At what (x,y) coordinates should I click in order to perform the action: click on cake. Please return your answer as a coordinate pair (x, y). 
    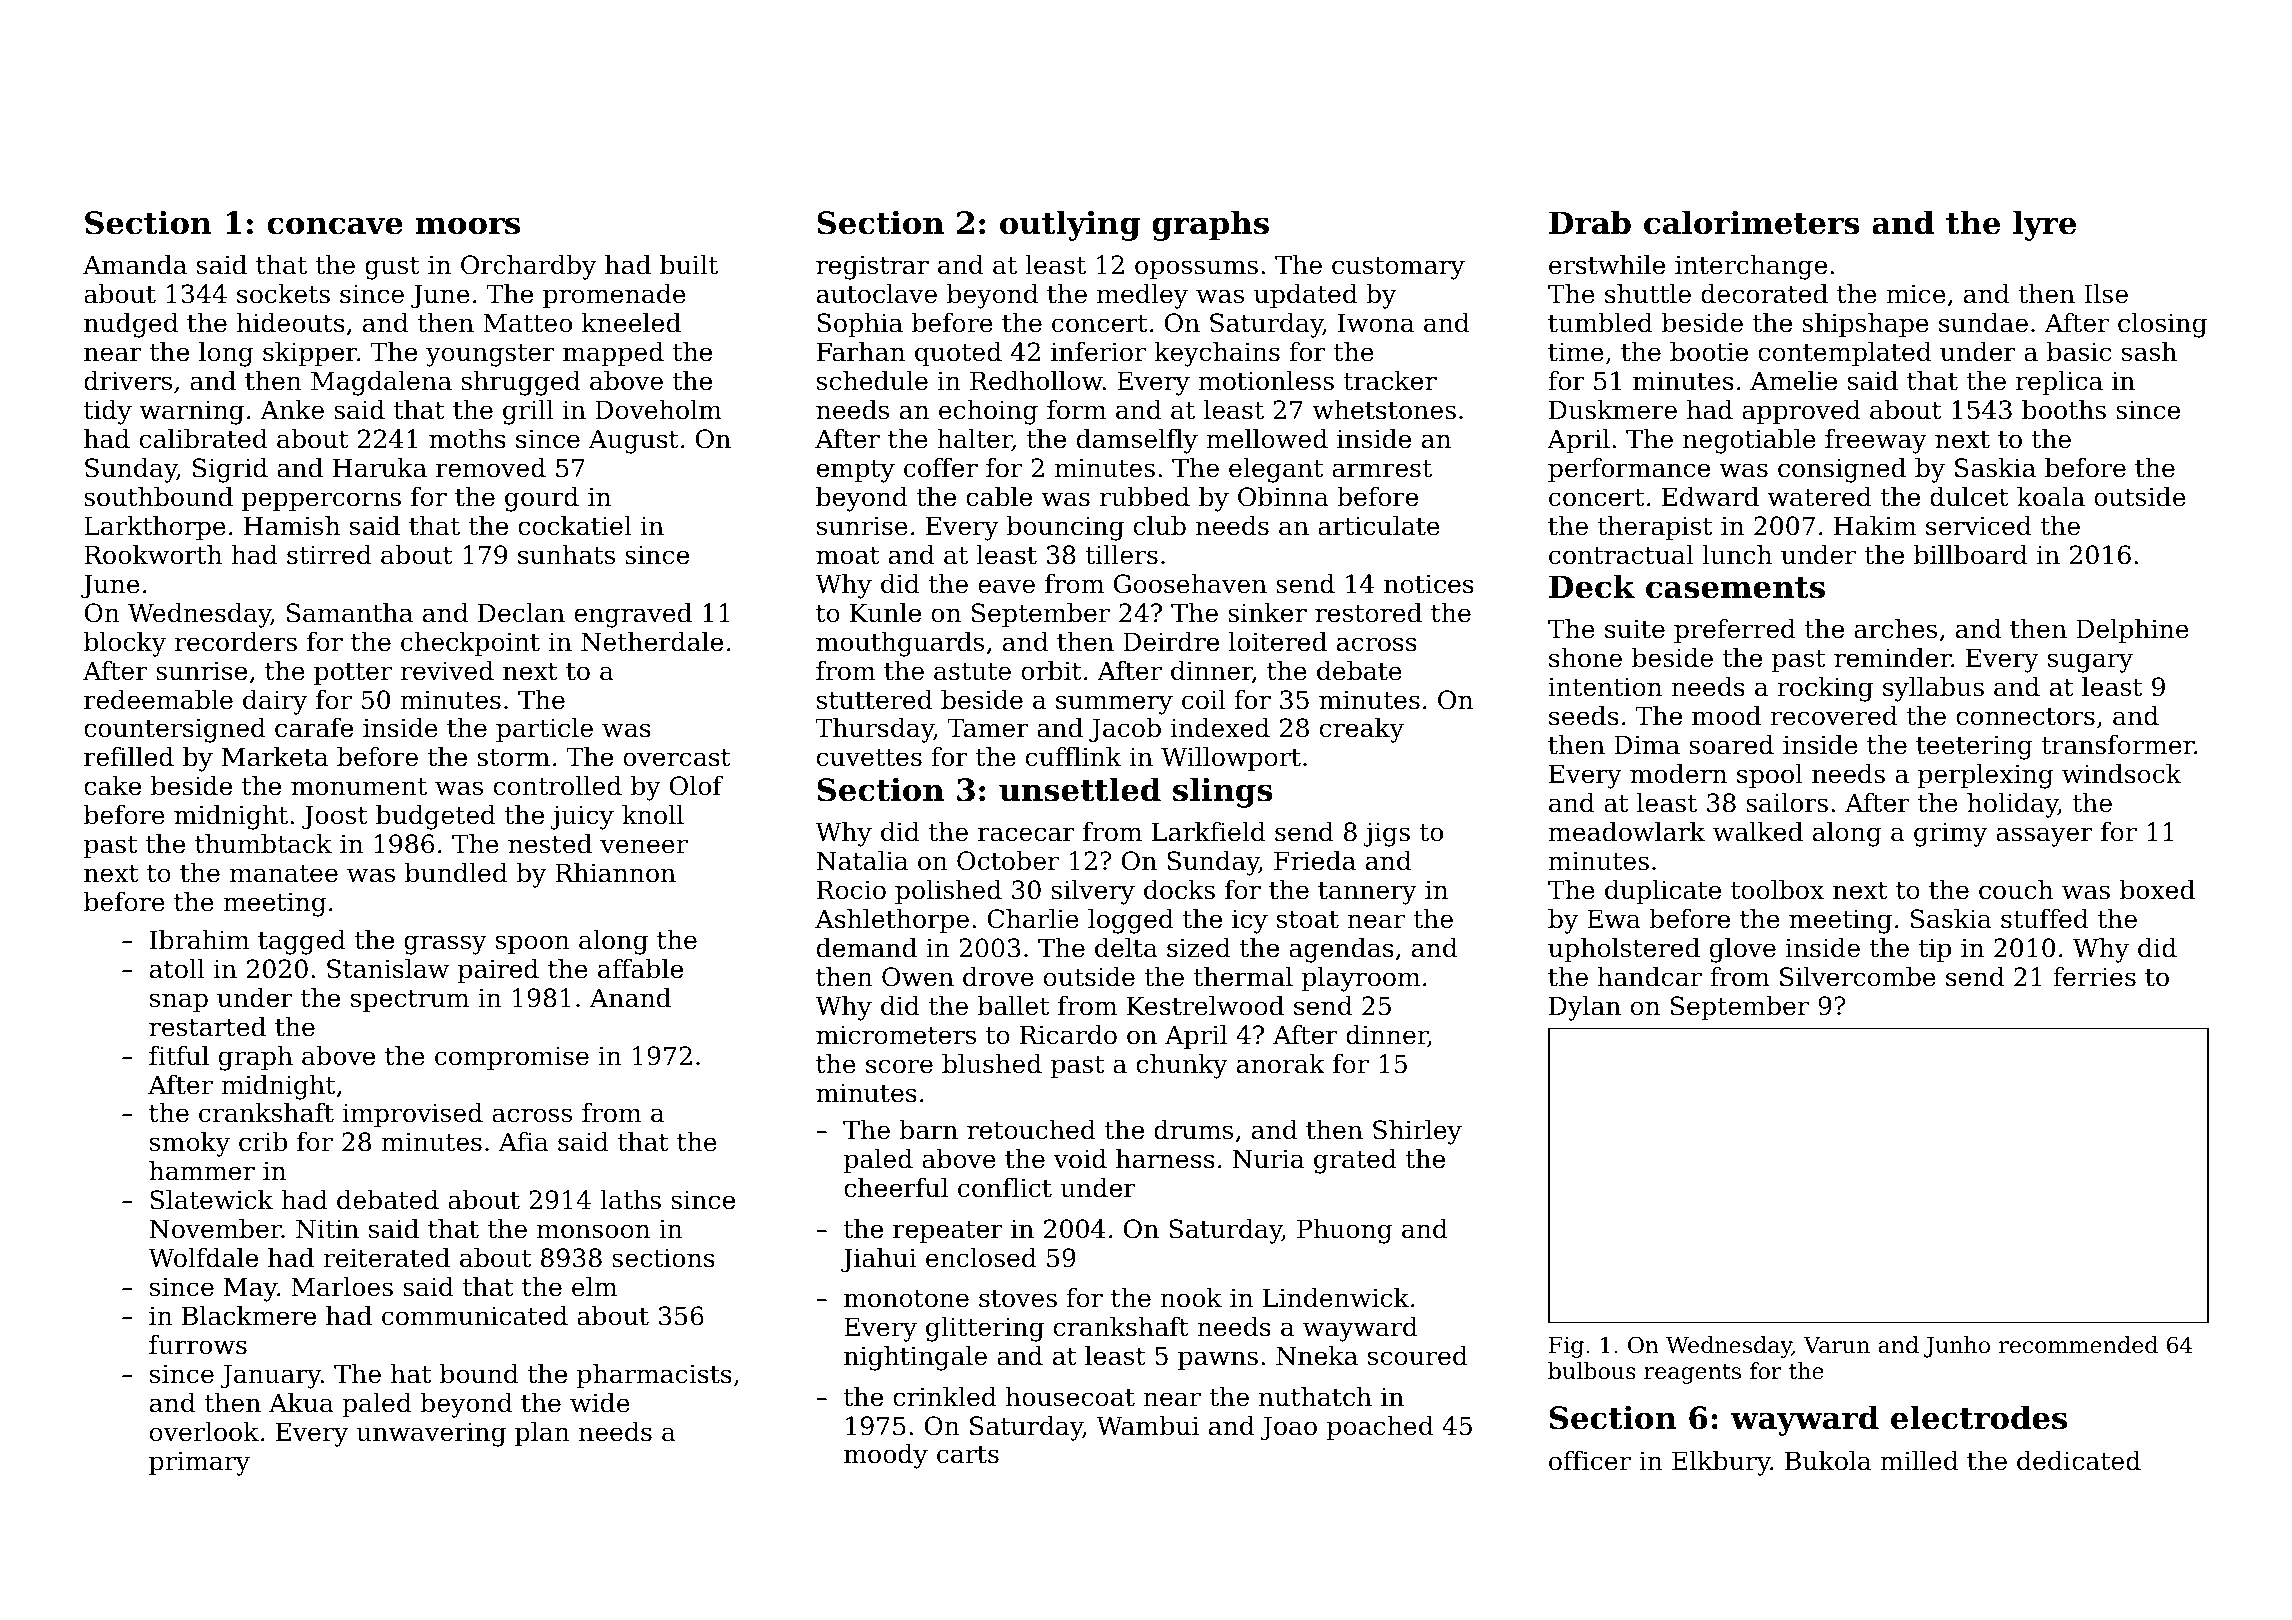
    Looking at the image, I should click on (112, 786).
